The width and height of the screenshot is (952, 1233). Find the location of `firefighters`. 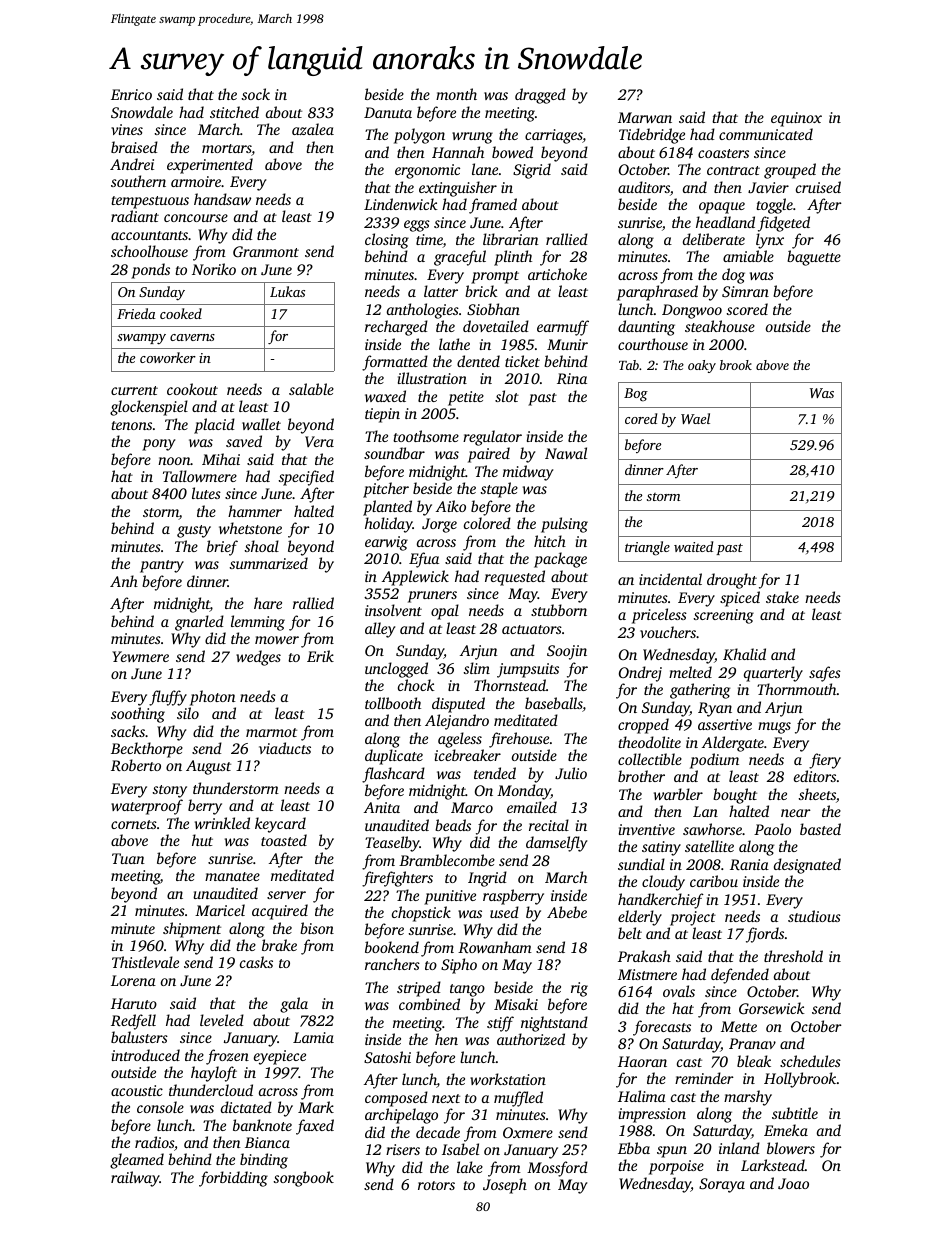

firefighters is located at coordinates (397, 879).
